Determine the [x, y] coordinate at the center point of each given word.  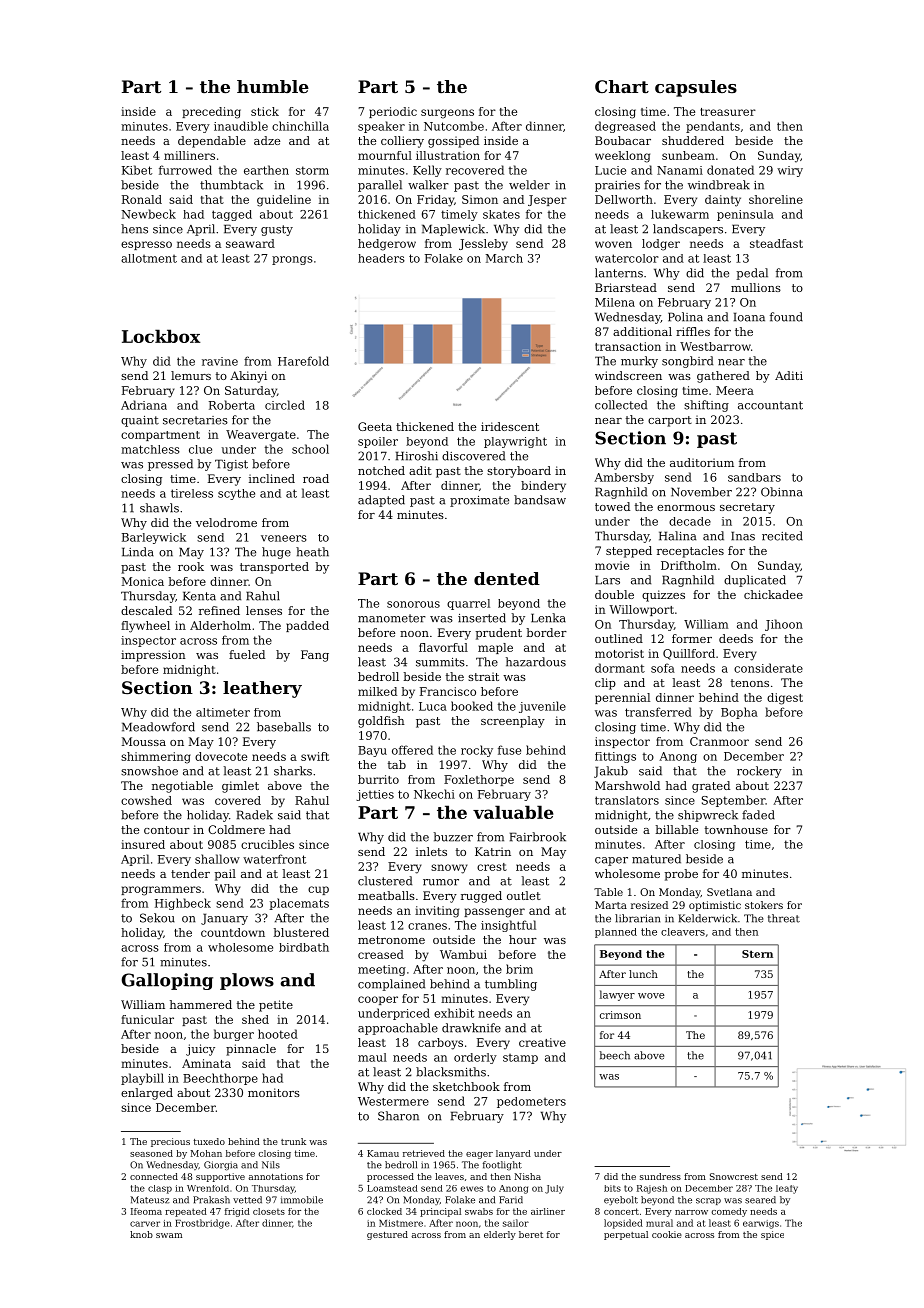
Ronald [142, 199]
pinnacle [251, 1050]
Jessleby [483, 245]
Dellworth [624, 199]
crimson [620, 1015]
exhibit [454, 1013]
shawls [159, 508]
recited [782, 536]
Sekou [157, 918]
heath [312, 552]
